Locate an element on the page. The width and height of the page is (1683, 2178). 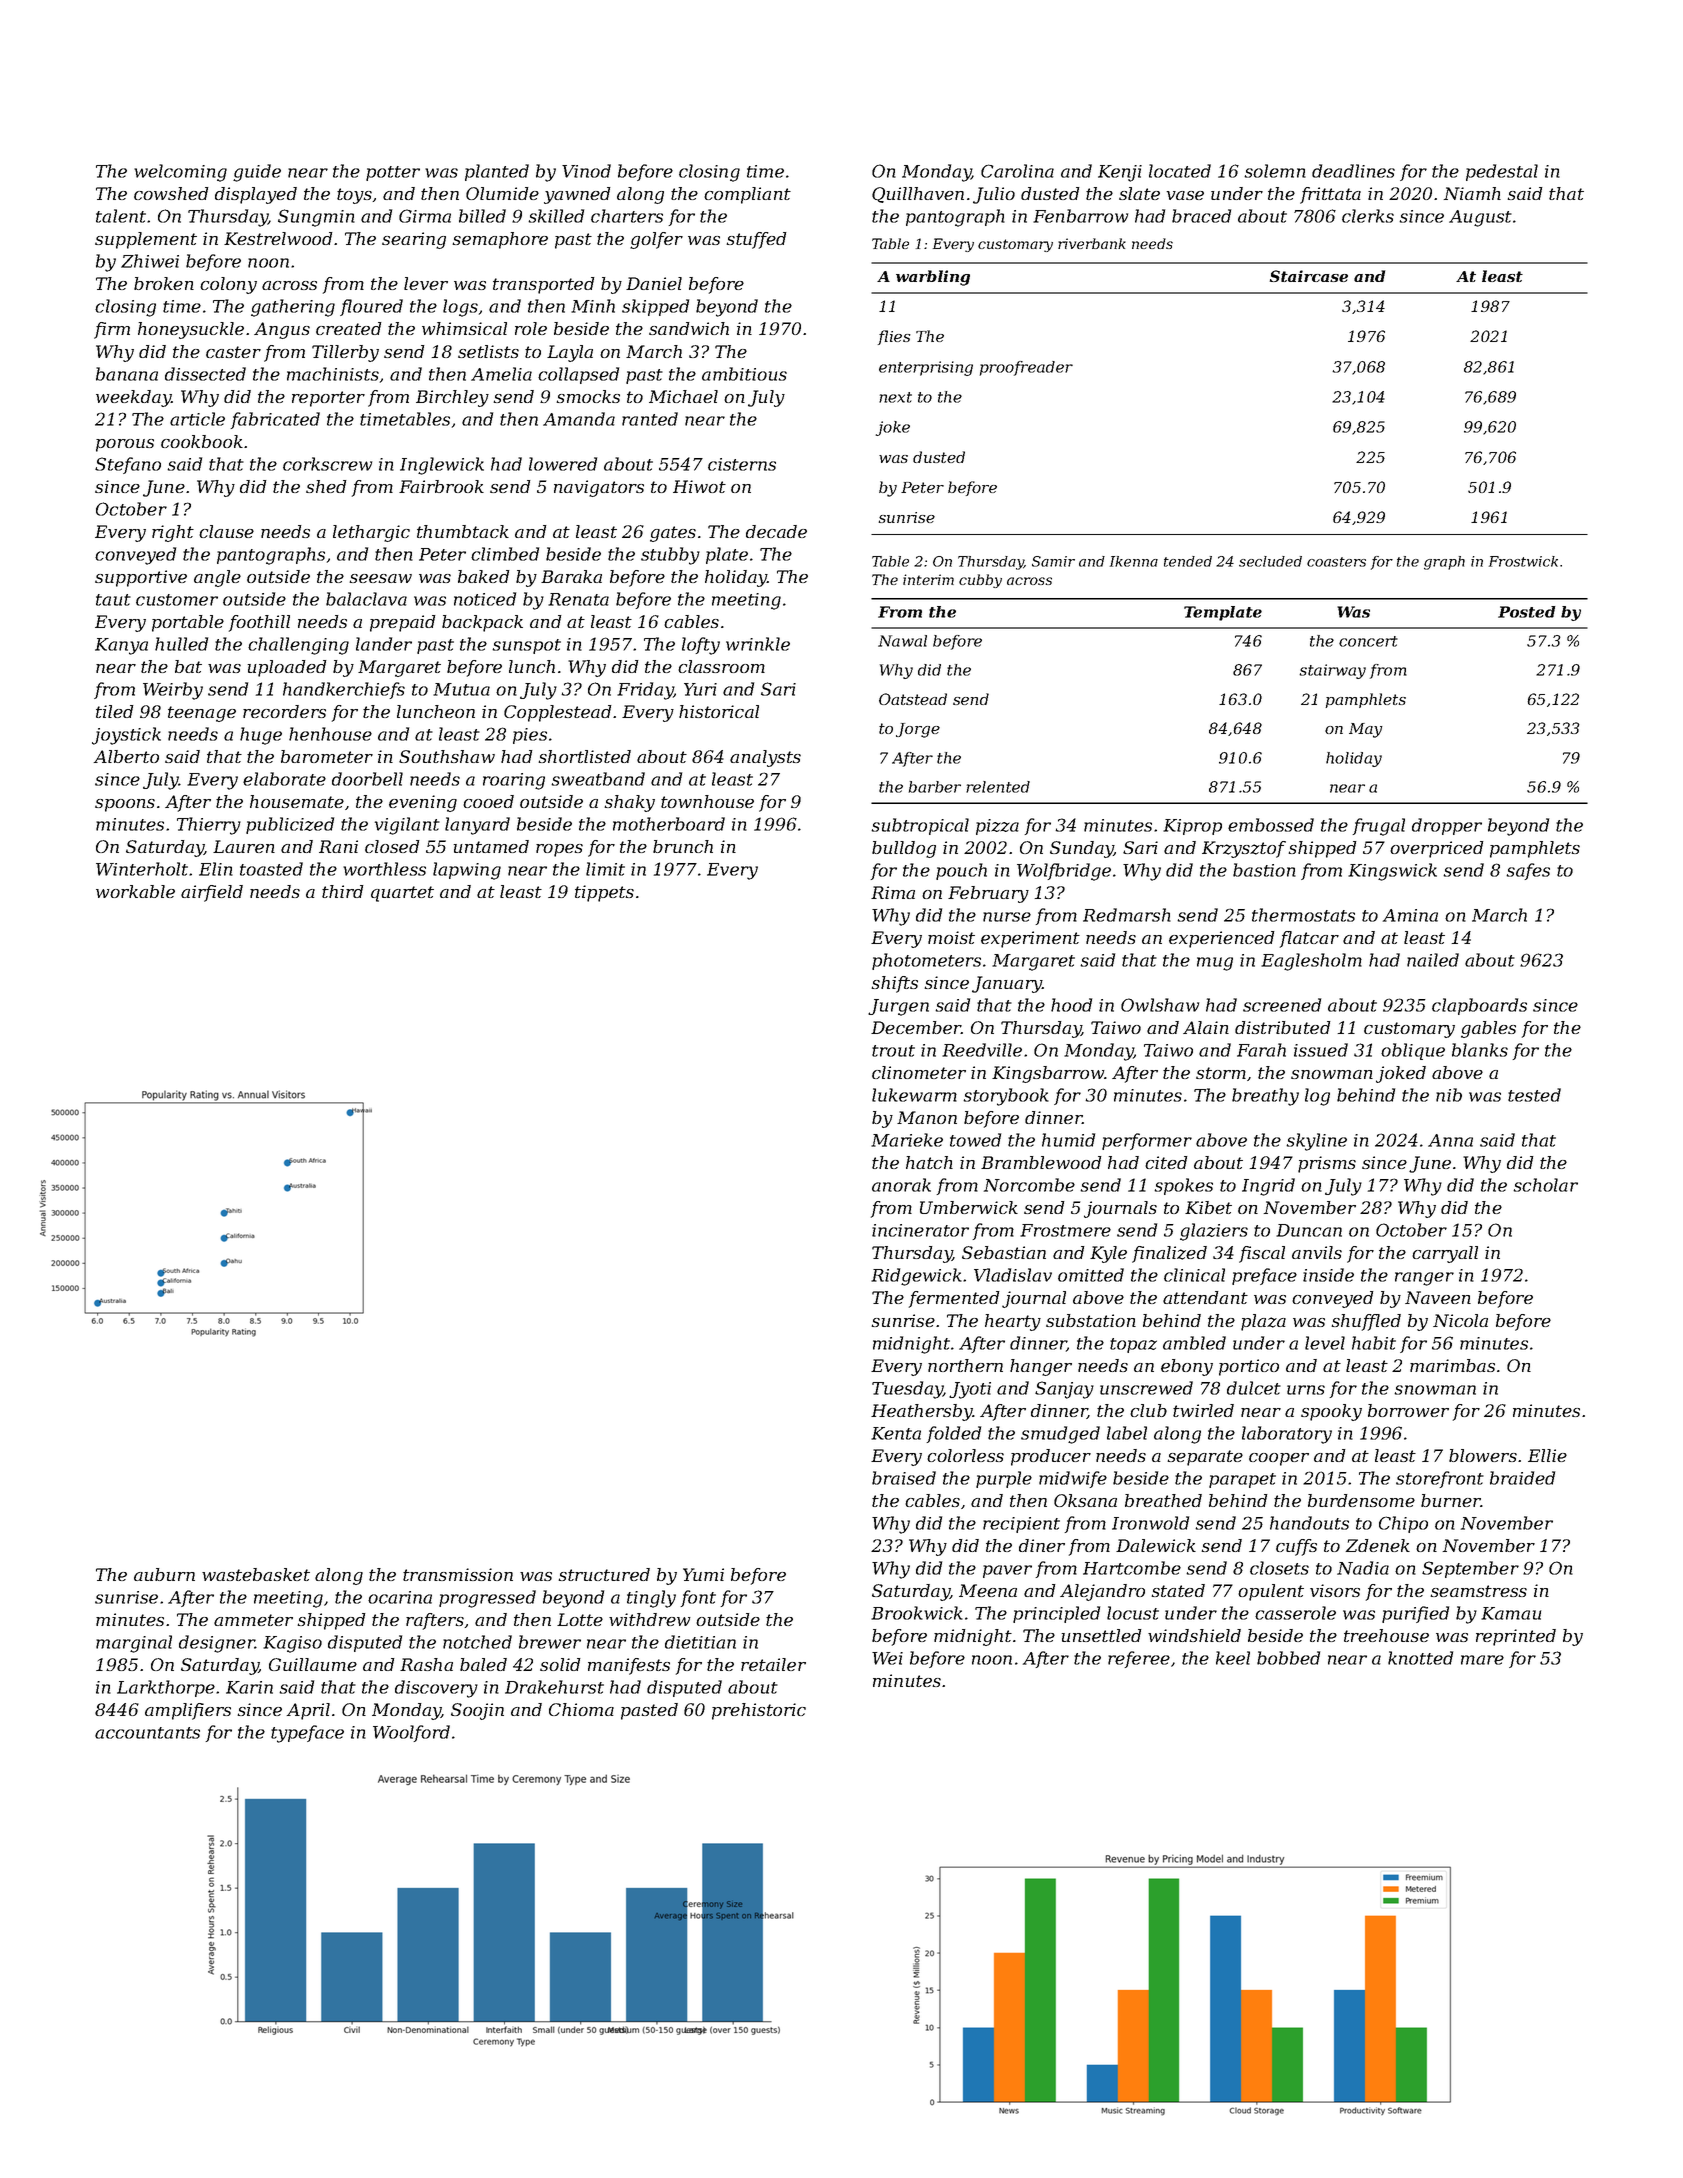
ammeter is located at coordinates (253, 1620).
